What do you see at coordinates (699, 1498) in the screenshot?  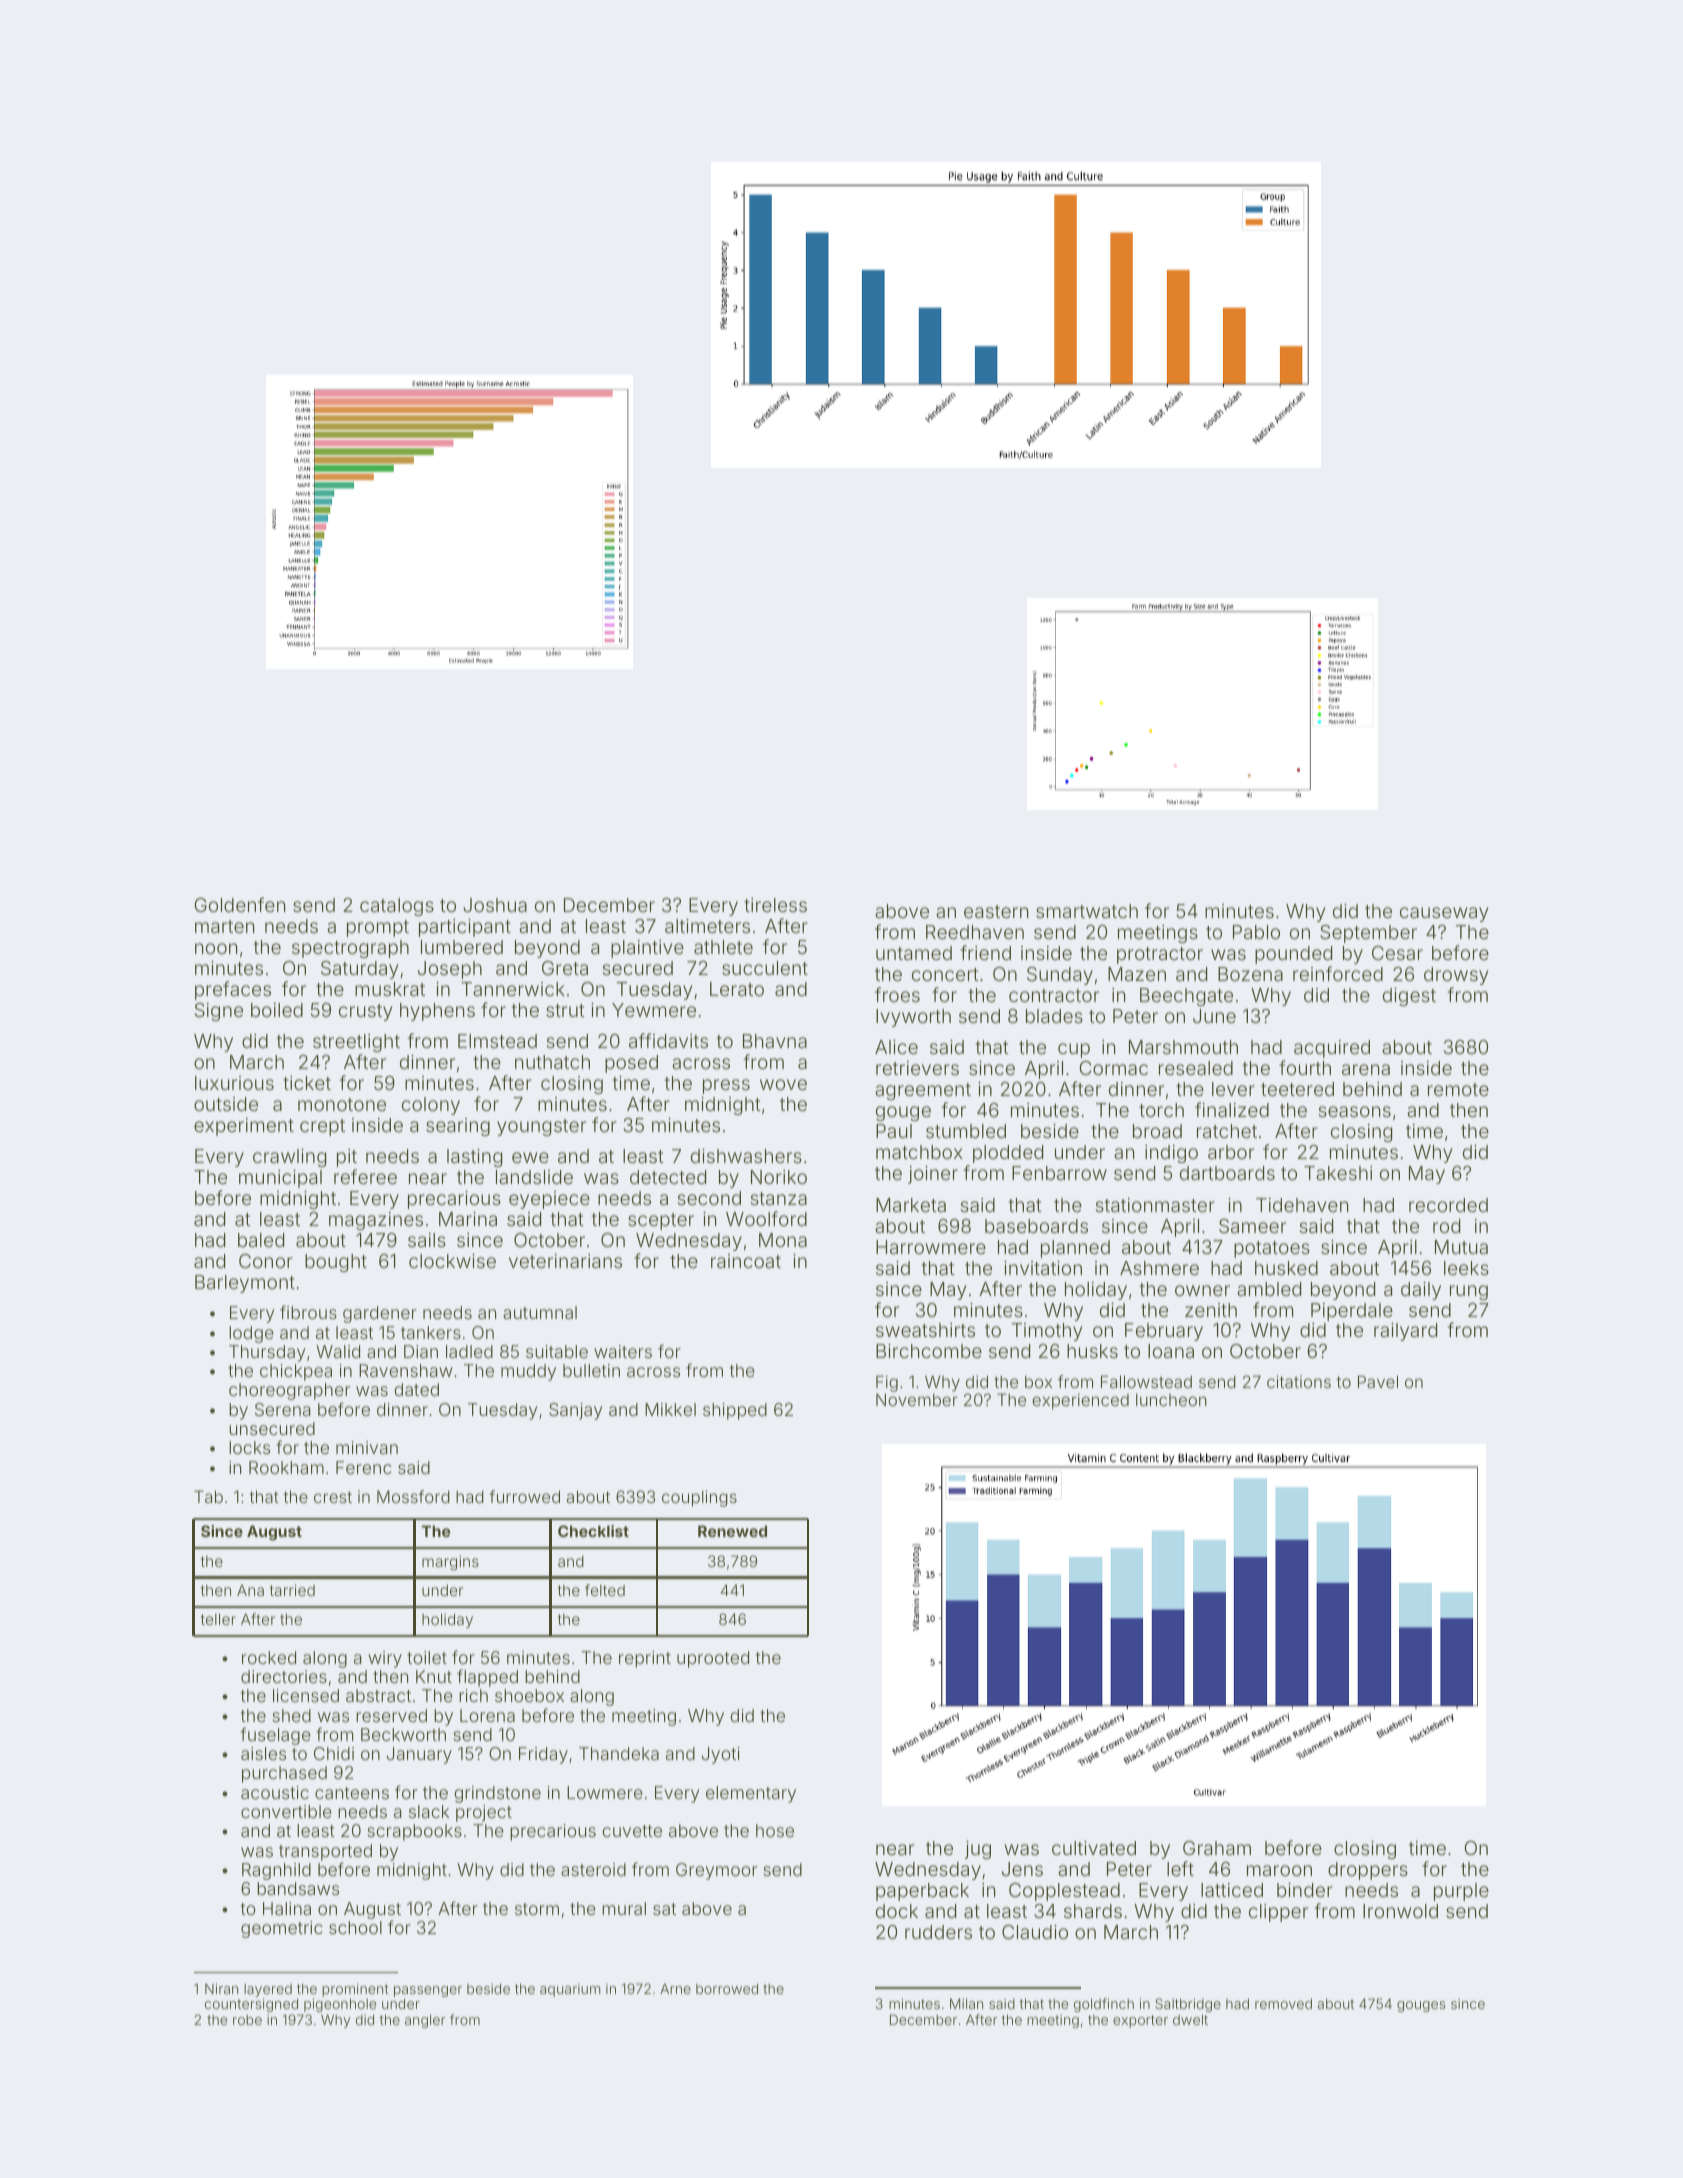 I see `couplings` at bounding box center [699, 1498].
